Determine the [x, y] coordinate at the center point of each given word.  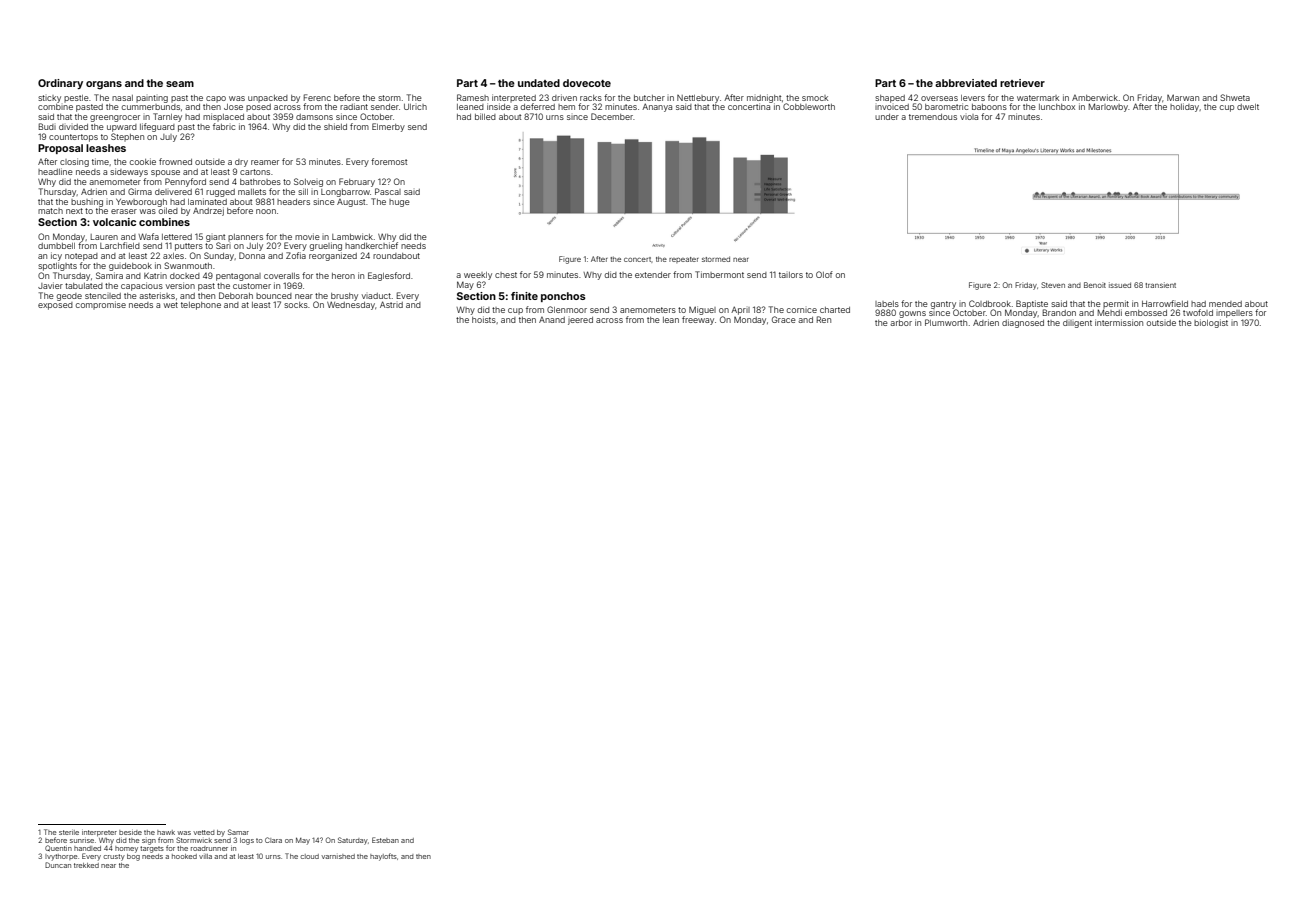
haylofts [383, 857]
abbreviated [966, 83]
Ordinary [60, 84]
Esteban [385, 840]
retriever [1022, 83]
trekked [86, 865]
